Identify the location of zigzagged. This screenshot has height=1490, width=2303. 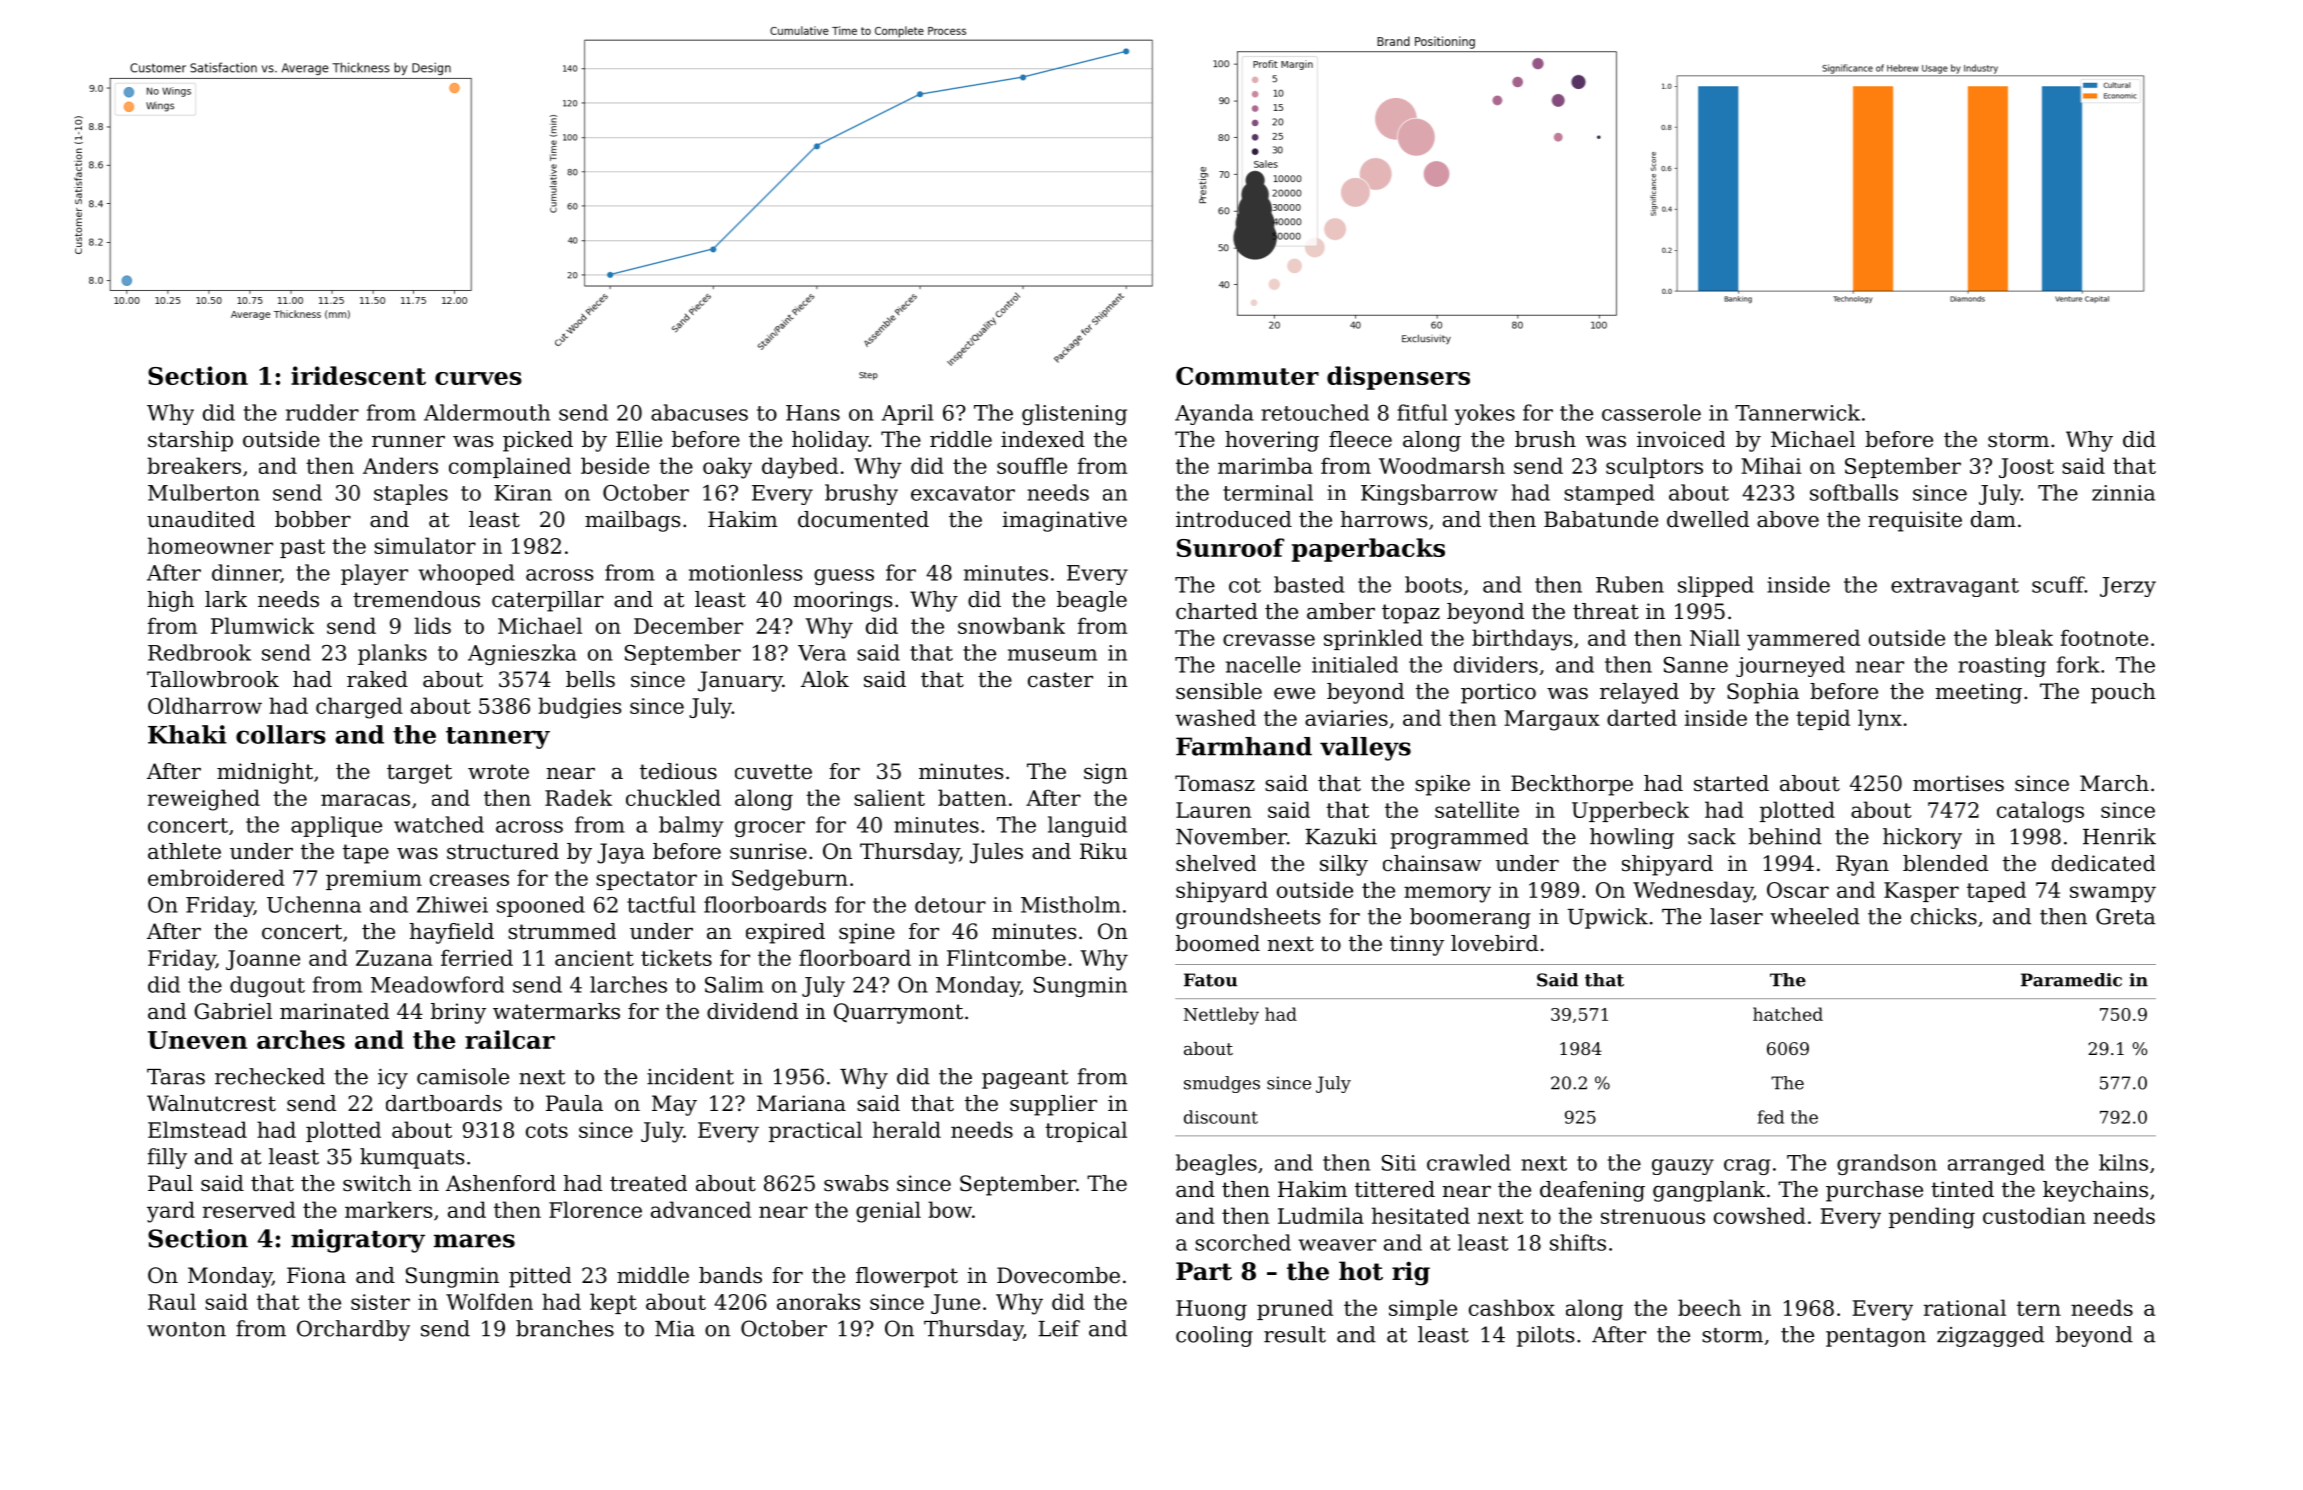
(1990, 1336).
